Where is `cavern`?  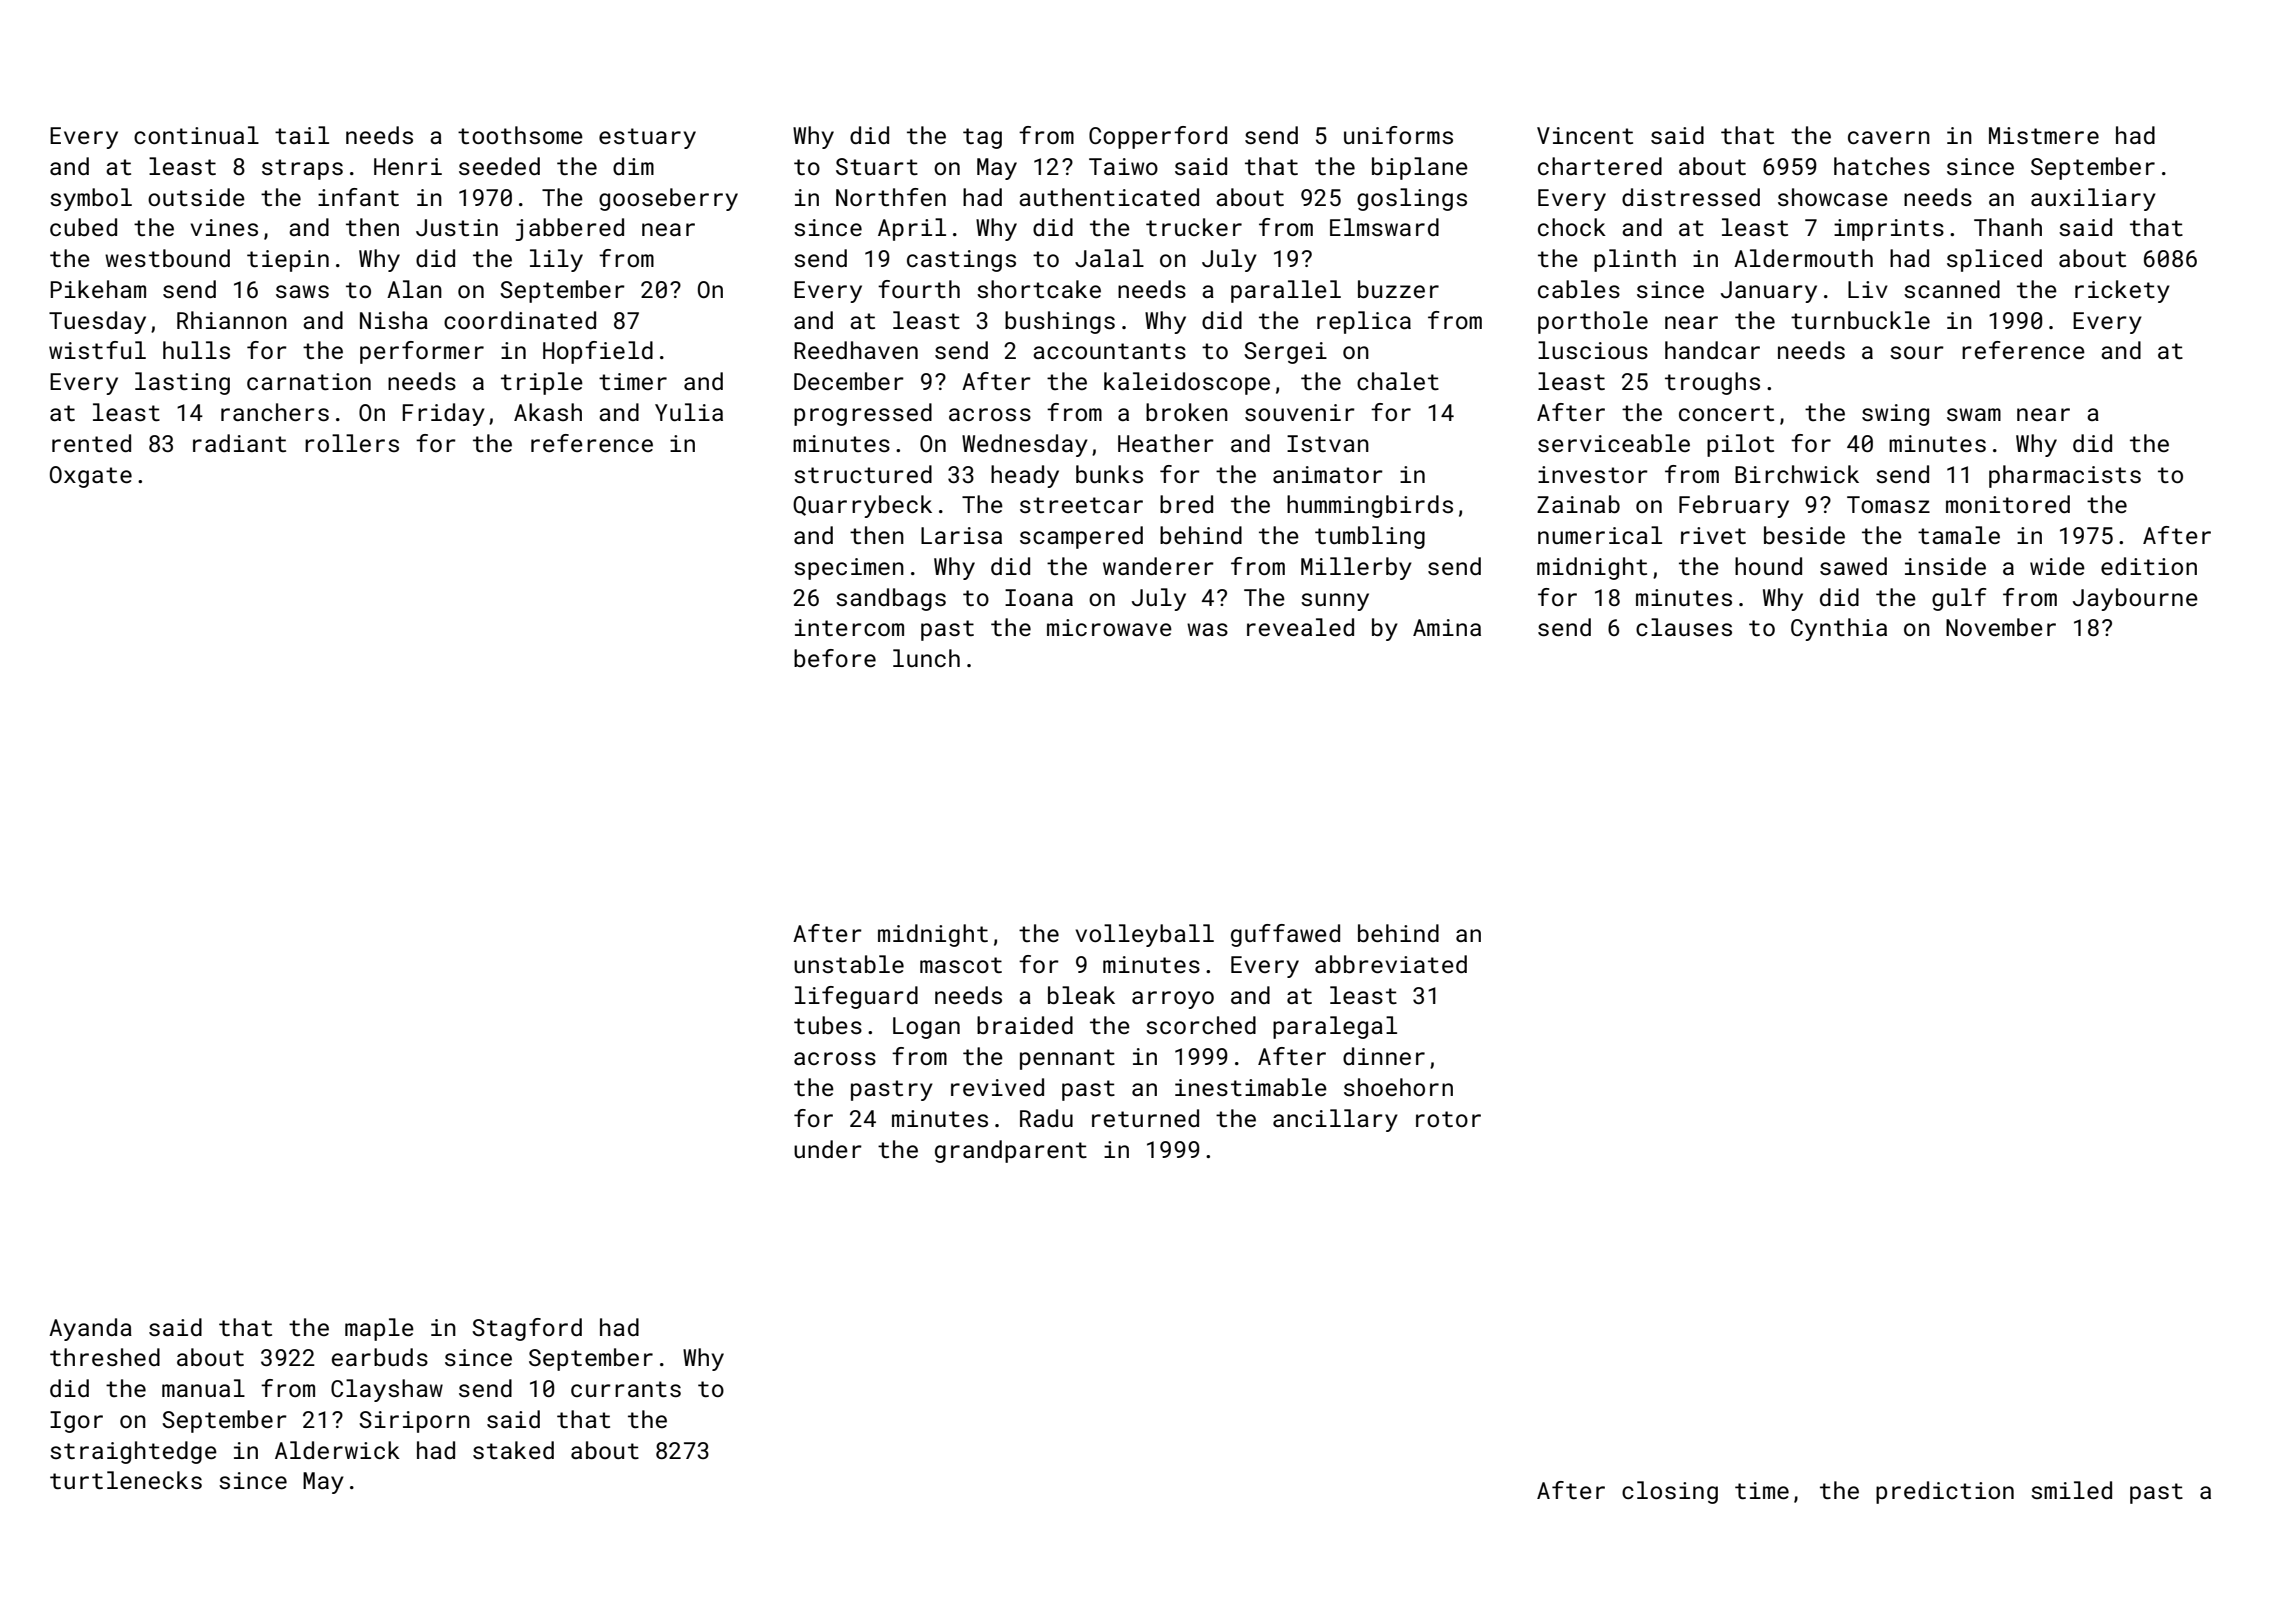
cavern is located at coordinates (1889, 137).
